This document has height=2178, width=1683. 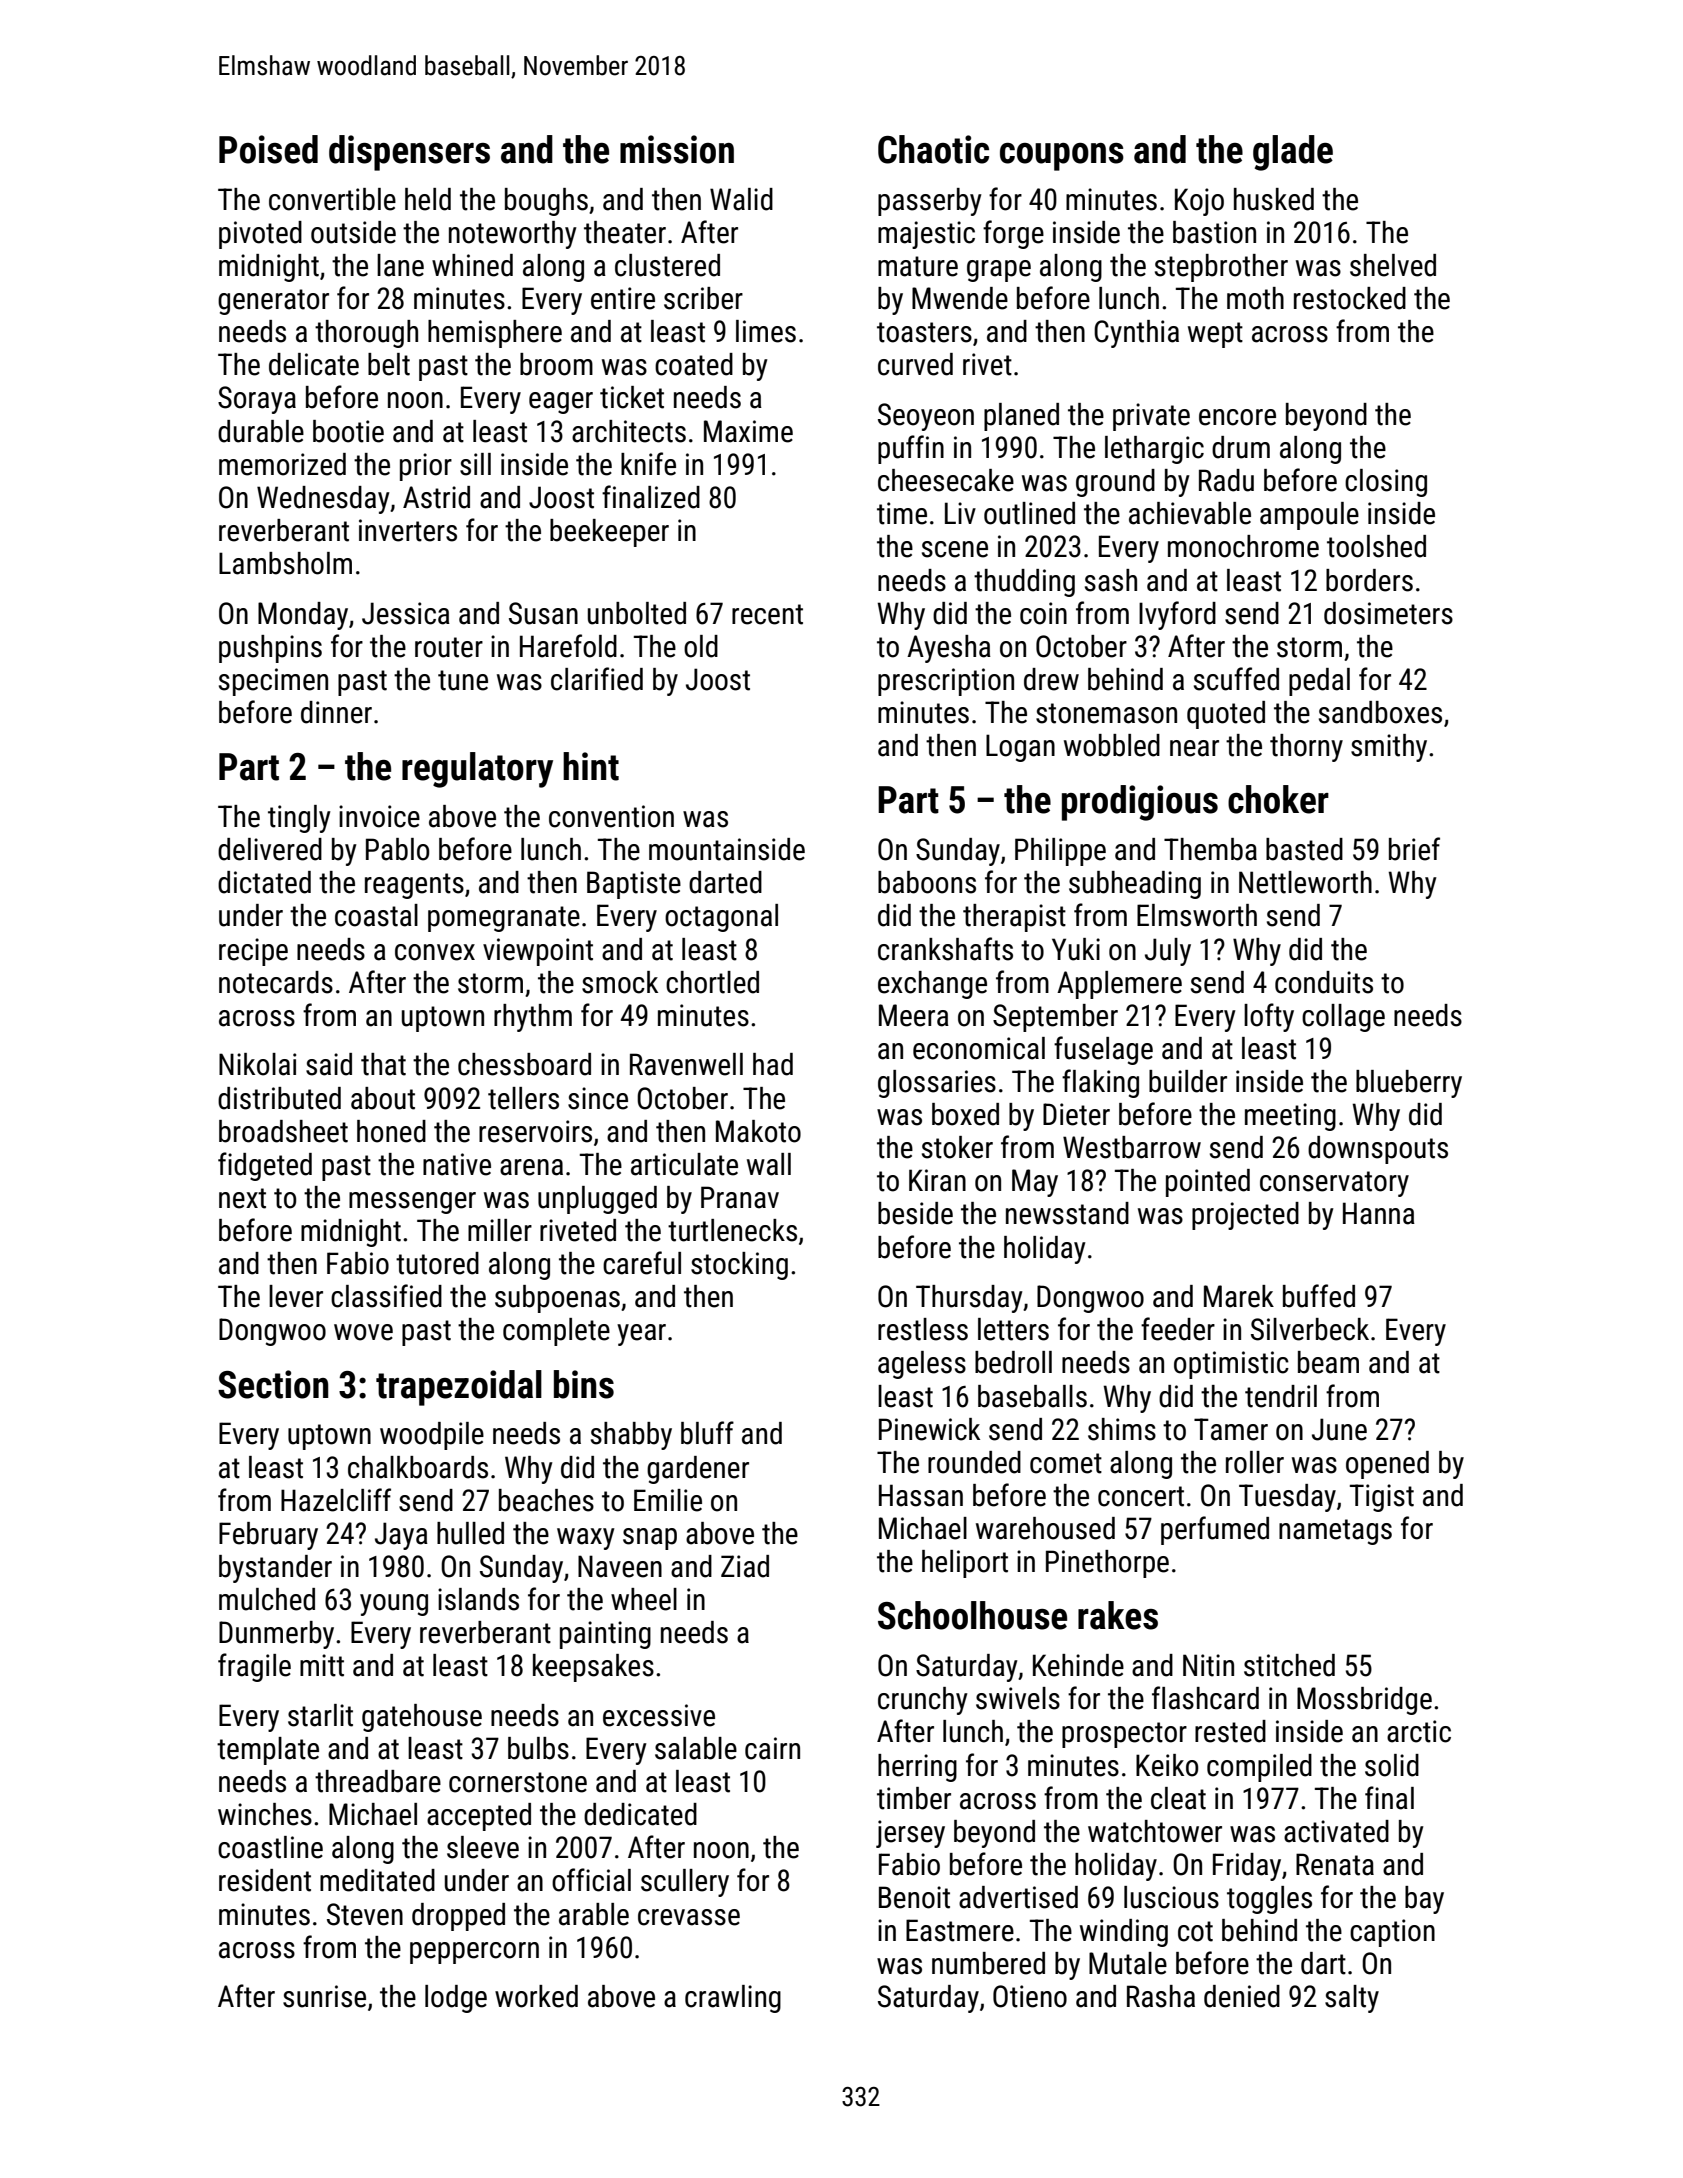 I want to click on glade, so click(x=1293, y=153).
